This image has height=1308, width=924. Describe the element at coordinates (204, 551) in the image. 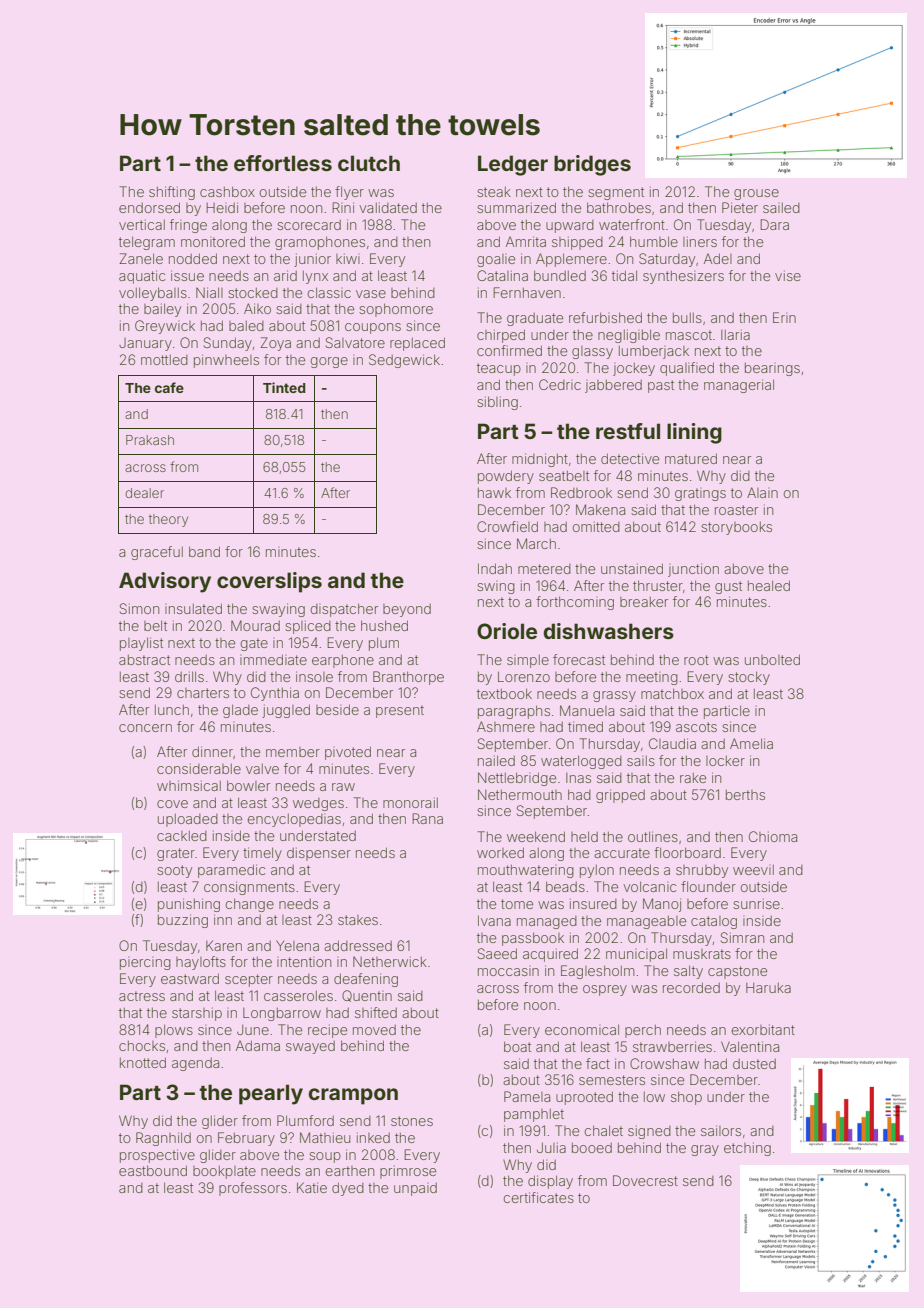

I see `band` at that location.
